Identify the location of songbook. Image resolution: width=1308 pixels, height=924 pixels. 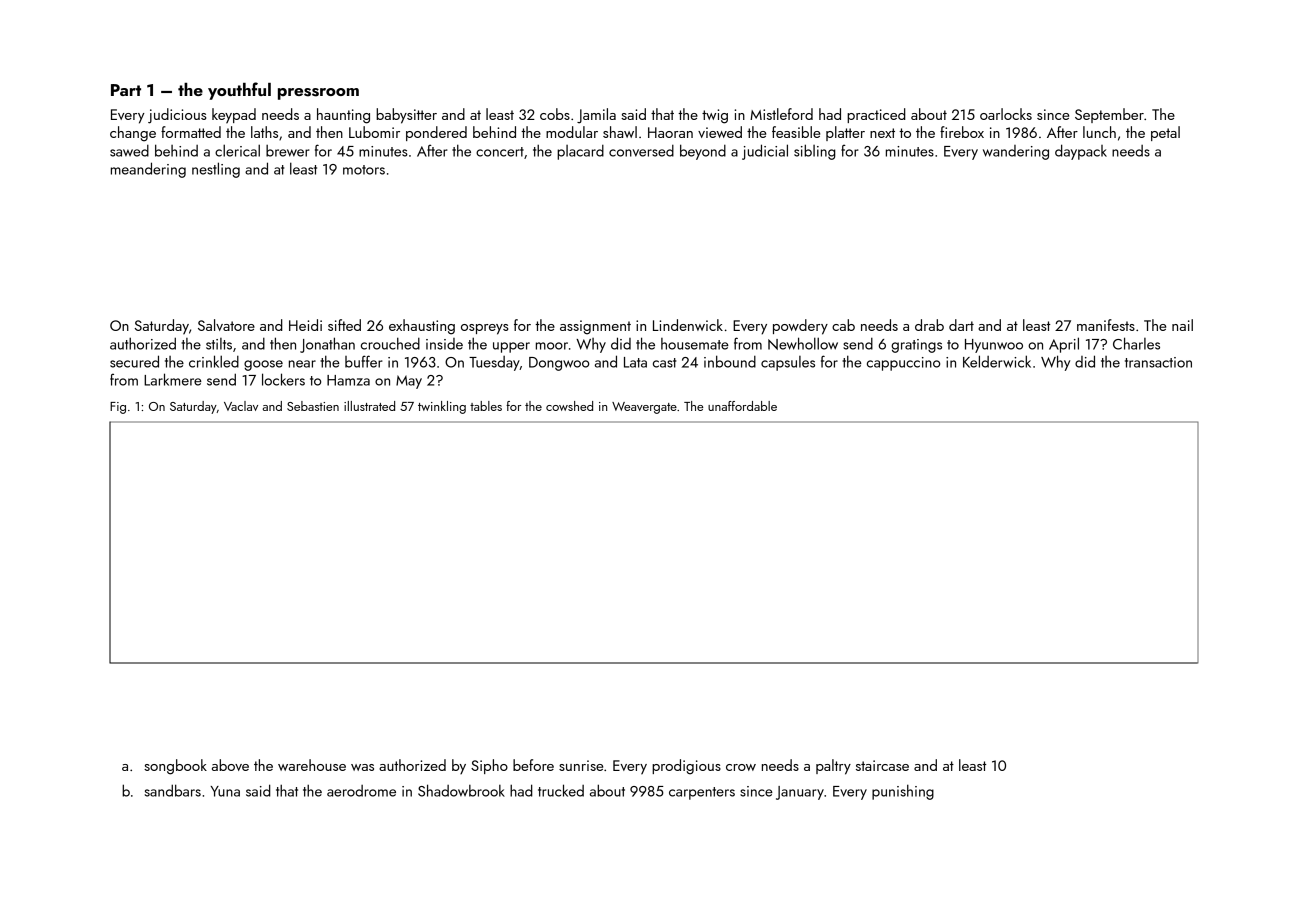
(175, 767).
